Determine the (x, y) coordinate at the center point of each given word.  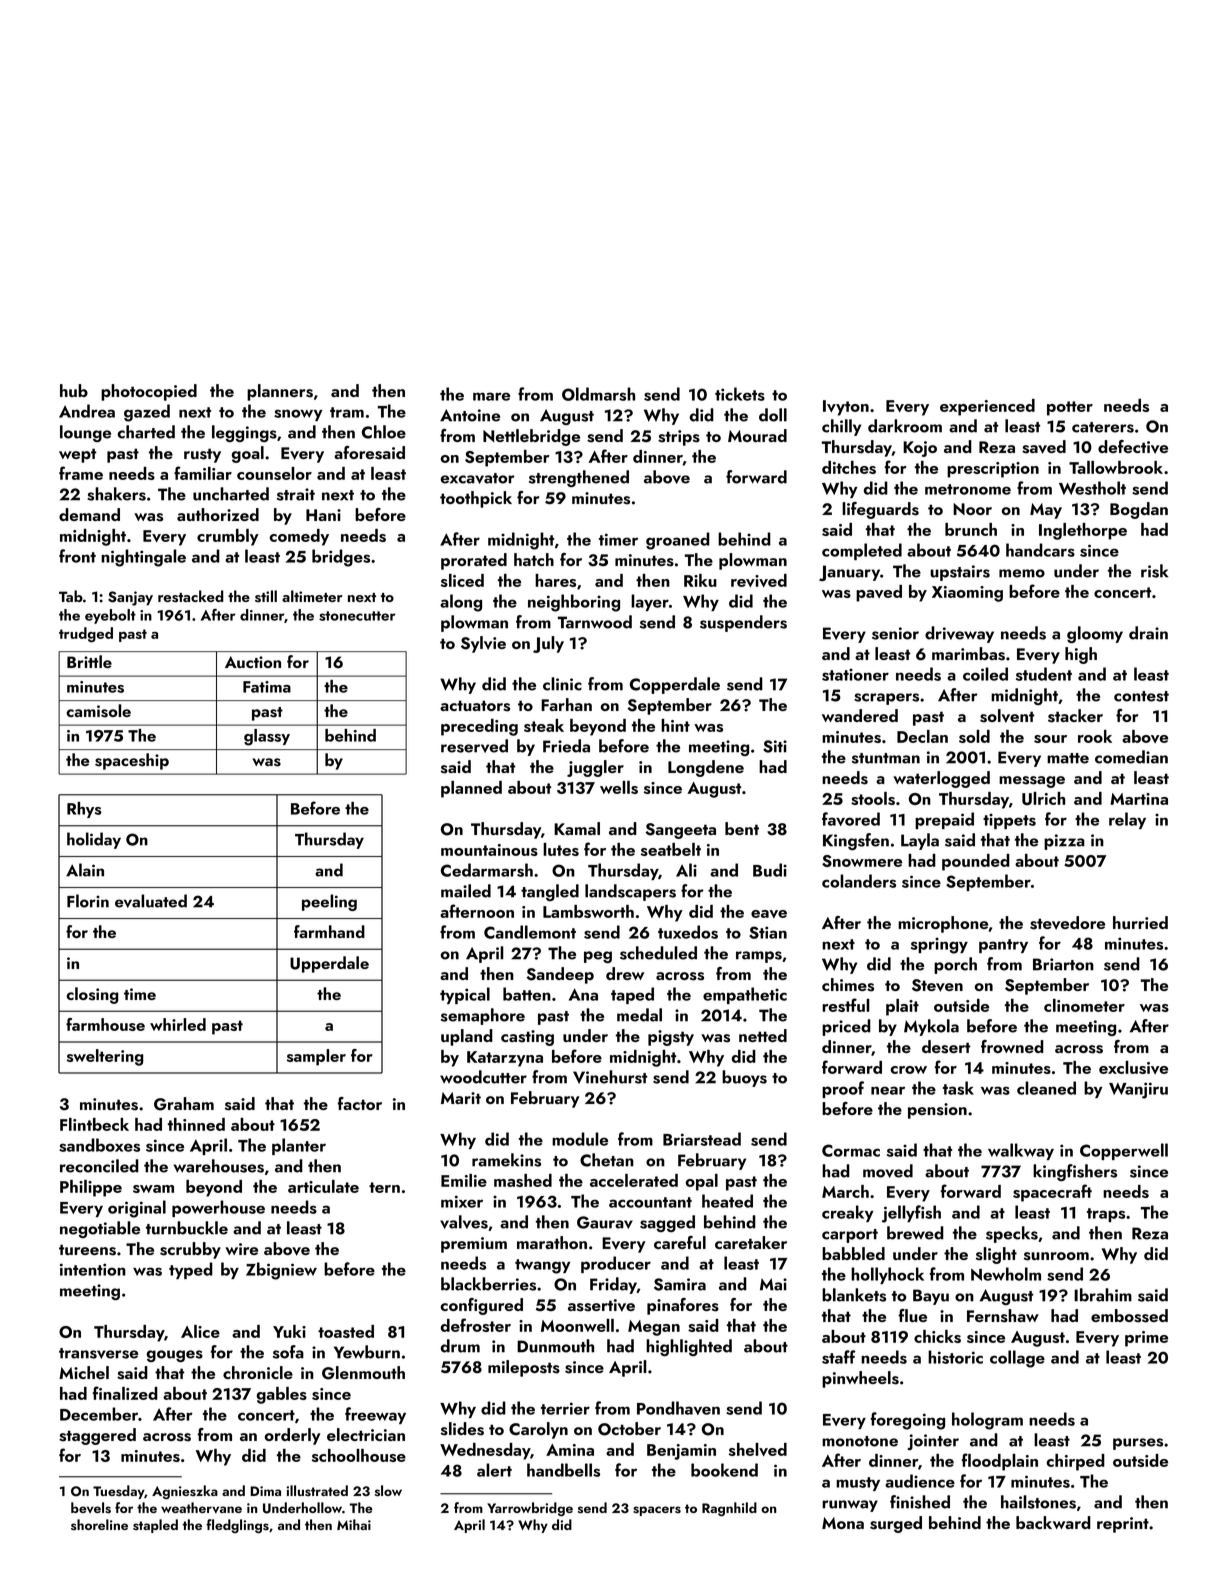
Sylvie (483, 644)
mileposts (524, 1368)
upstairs (960, 573)
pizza (1064, 842)
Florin (88, 901)
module (580, 1139)
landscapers (630, 892)
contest (1141, 696)
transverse (98, 1353)
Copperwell (1124, 1151)
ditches (849, 467)
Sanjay (130, 598)
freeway (375, 1415)
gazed (147, 413)
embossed (1129, 1316)
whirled (178, 1024)
